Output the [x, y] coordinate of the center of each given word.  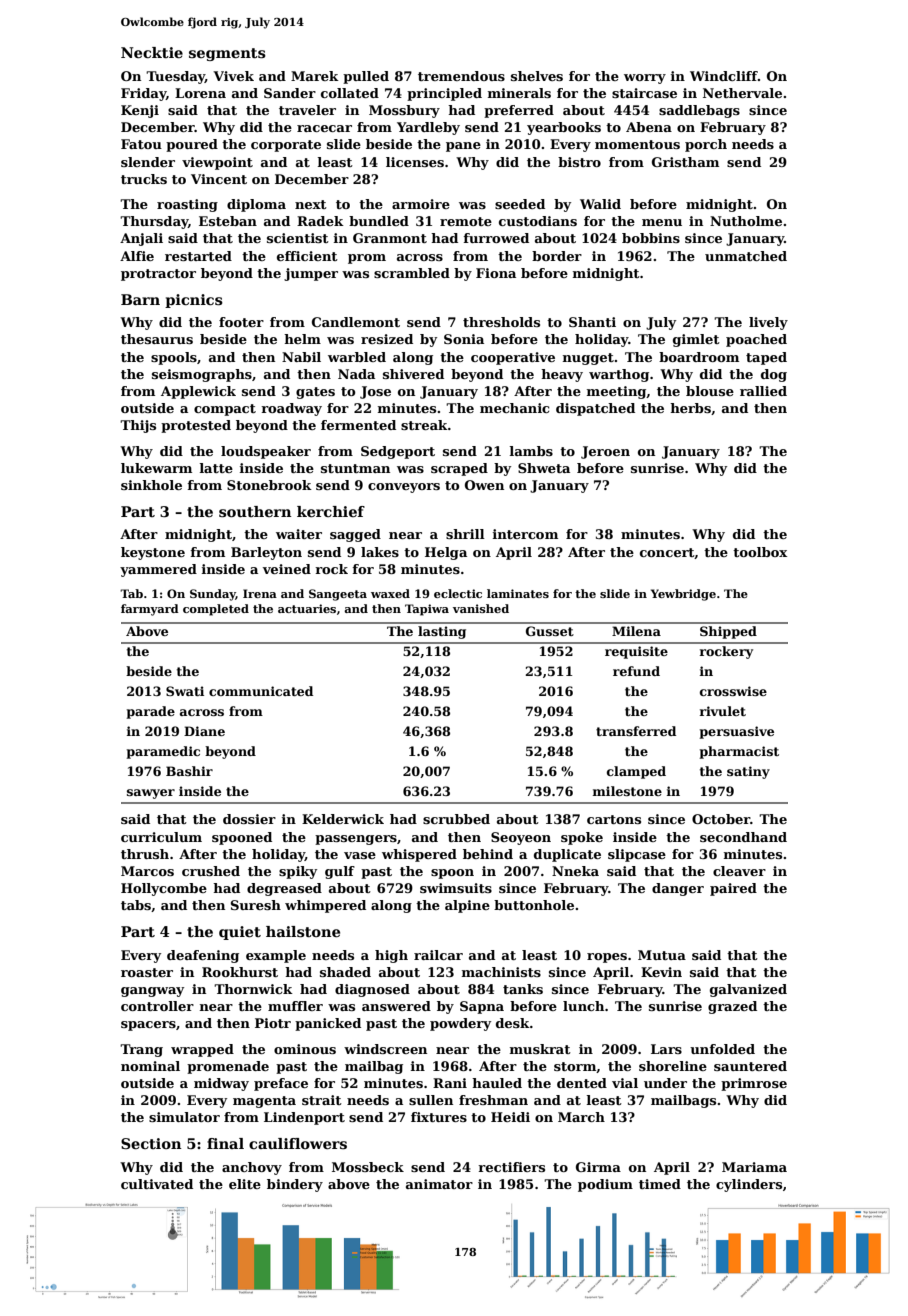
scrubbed [456, 819]
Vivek [233, 76]
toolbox [760, 552]
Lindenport [304, 1118]
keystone [153, 553]
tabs [136, 905]
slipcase [637, 855]
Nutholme [746, 221]
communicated [261, 691]
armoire [421, 204]
